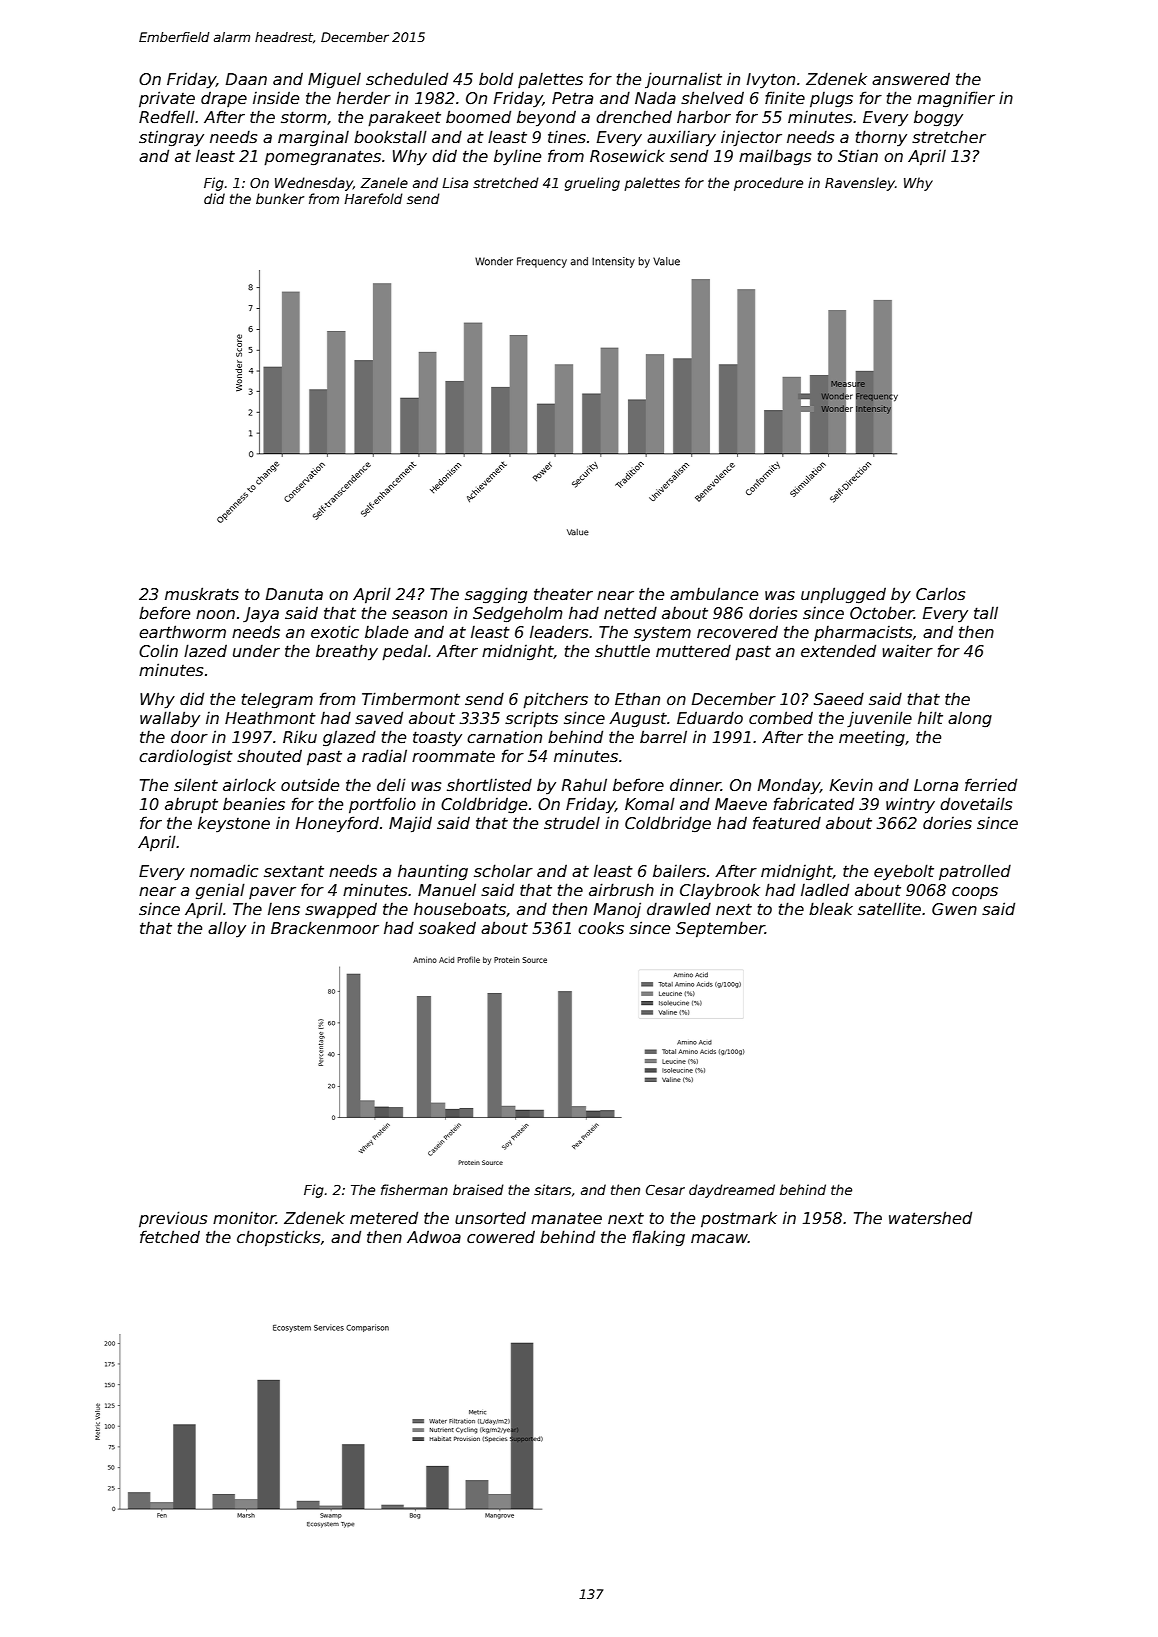 The width and height of the screenshot is (1158, 1637). I want to click on Harefold, so click(373, 198).
